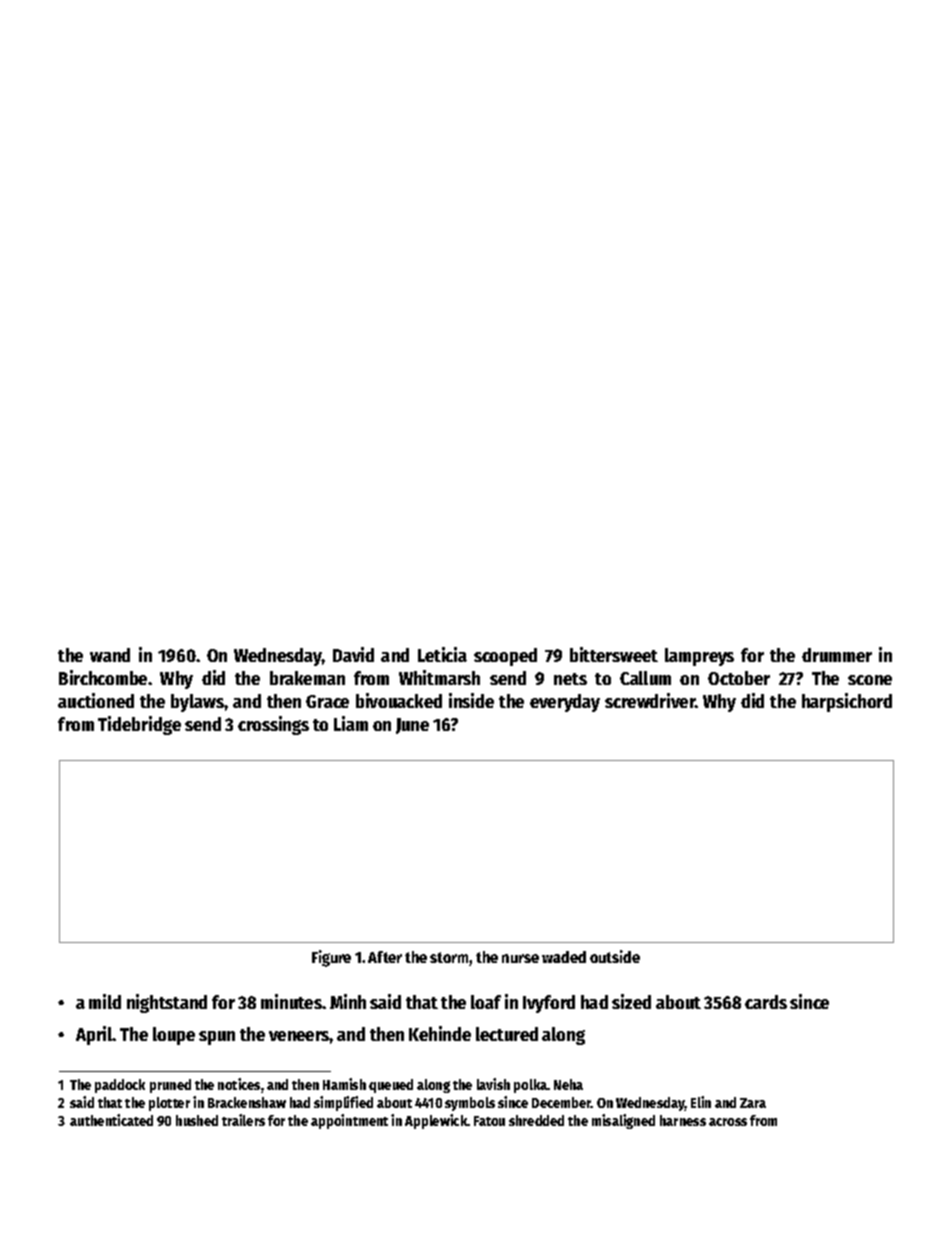 The height and width of the screenshot is (1233, 952). I want to click on Figure, so click(331, 958).
